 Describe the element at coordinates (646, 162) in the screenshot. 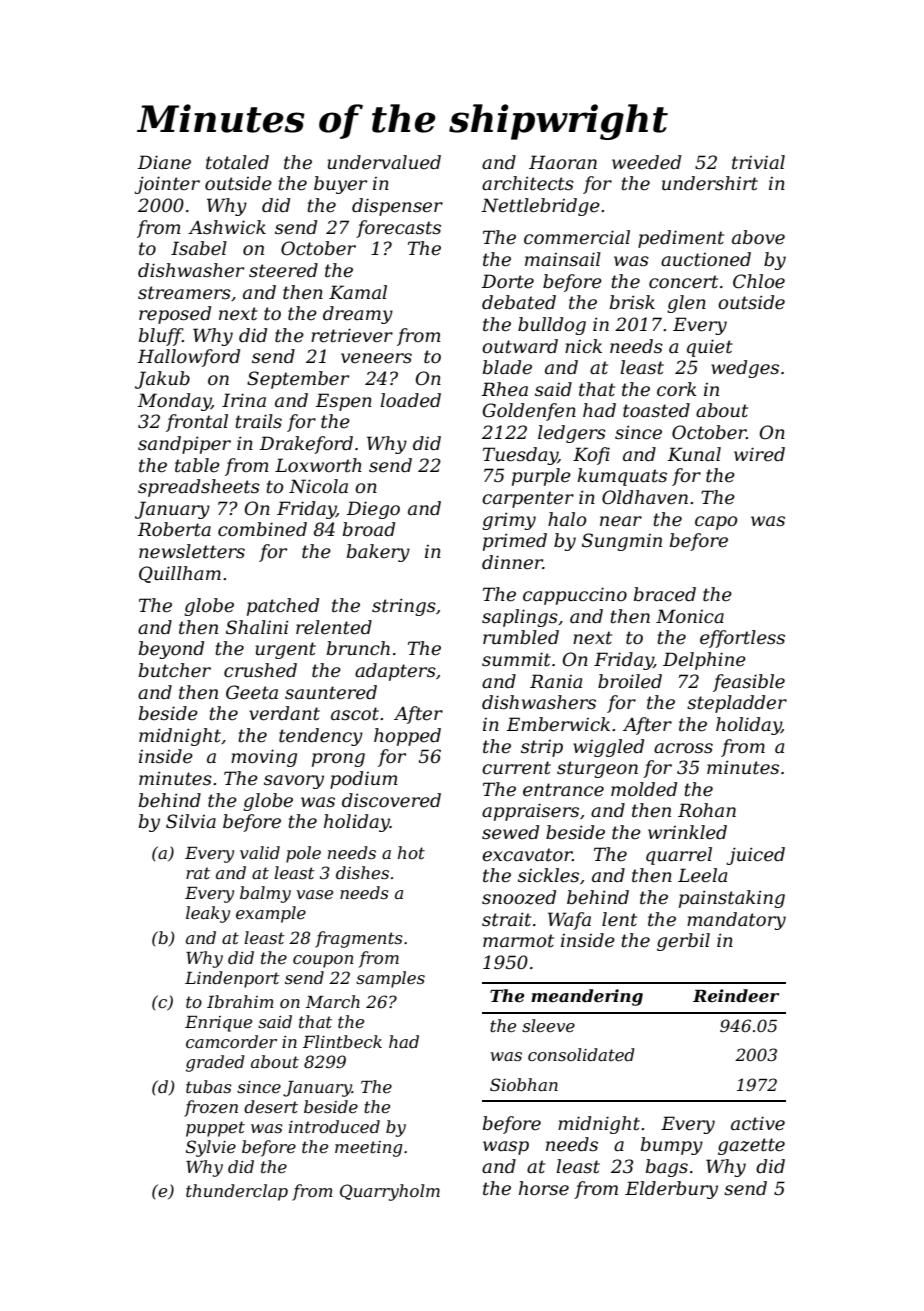

I see `weeded` at that location.
